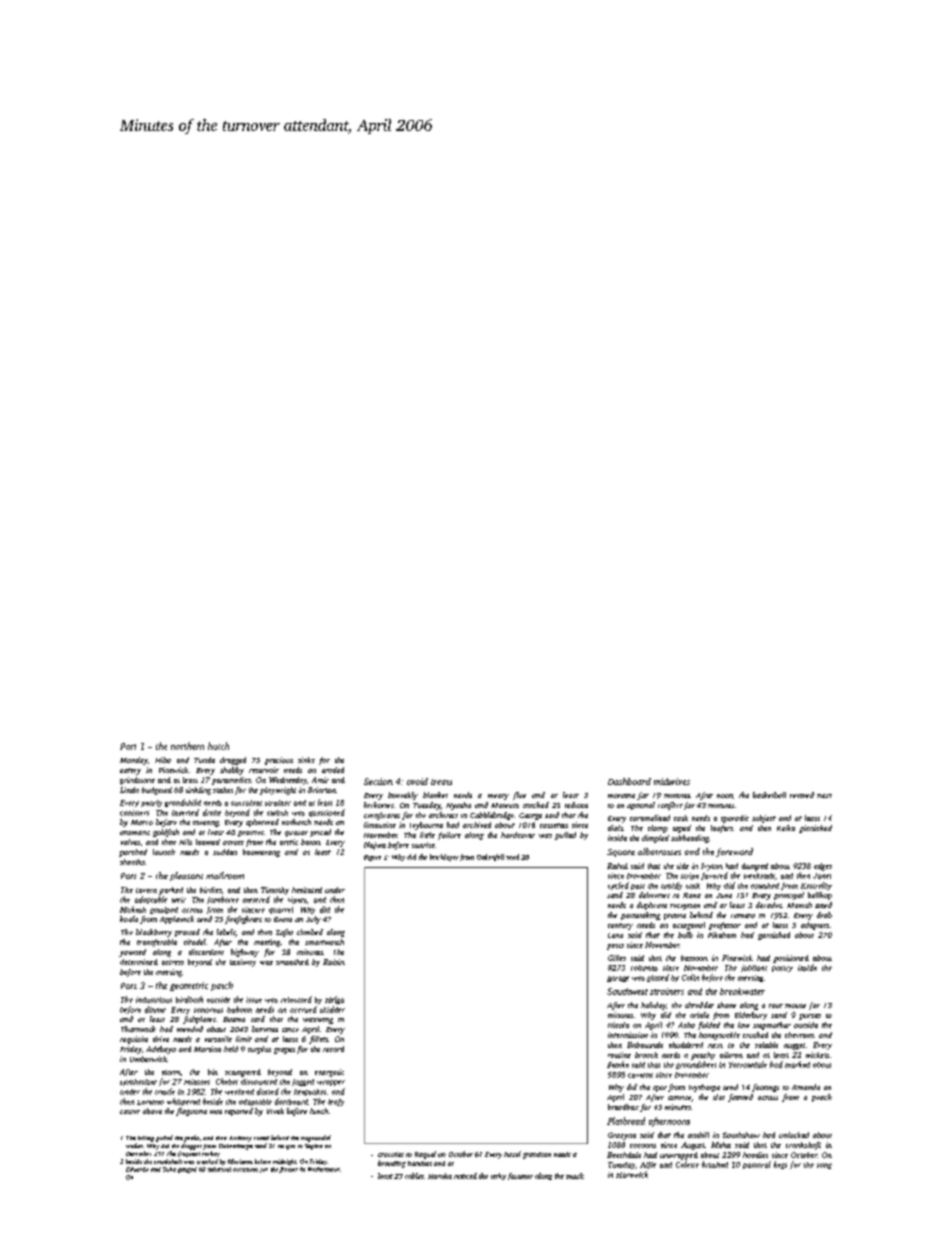 Image resolution: width=952 pixels, height=1233 pixels. Describe the element at coordinates (211, 1154) in the page. I see `carboy` at that location.
